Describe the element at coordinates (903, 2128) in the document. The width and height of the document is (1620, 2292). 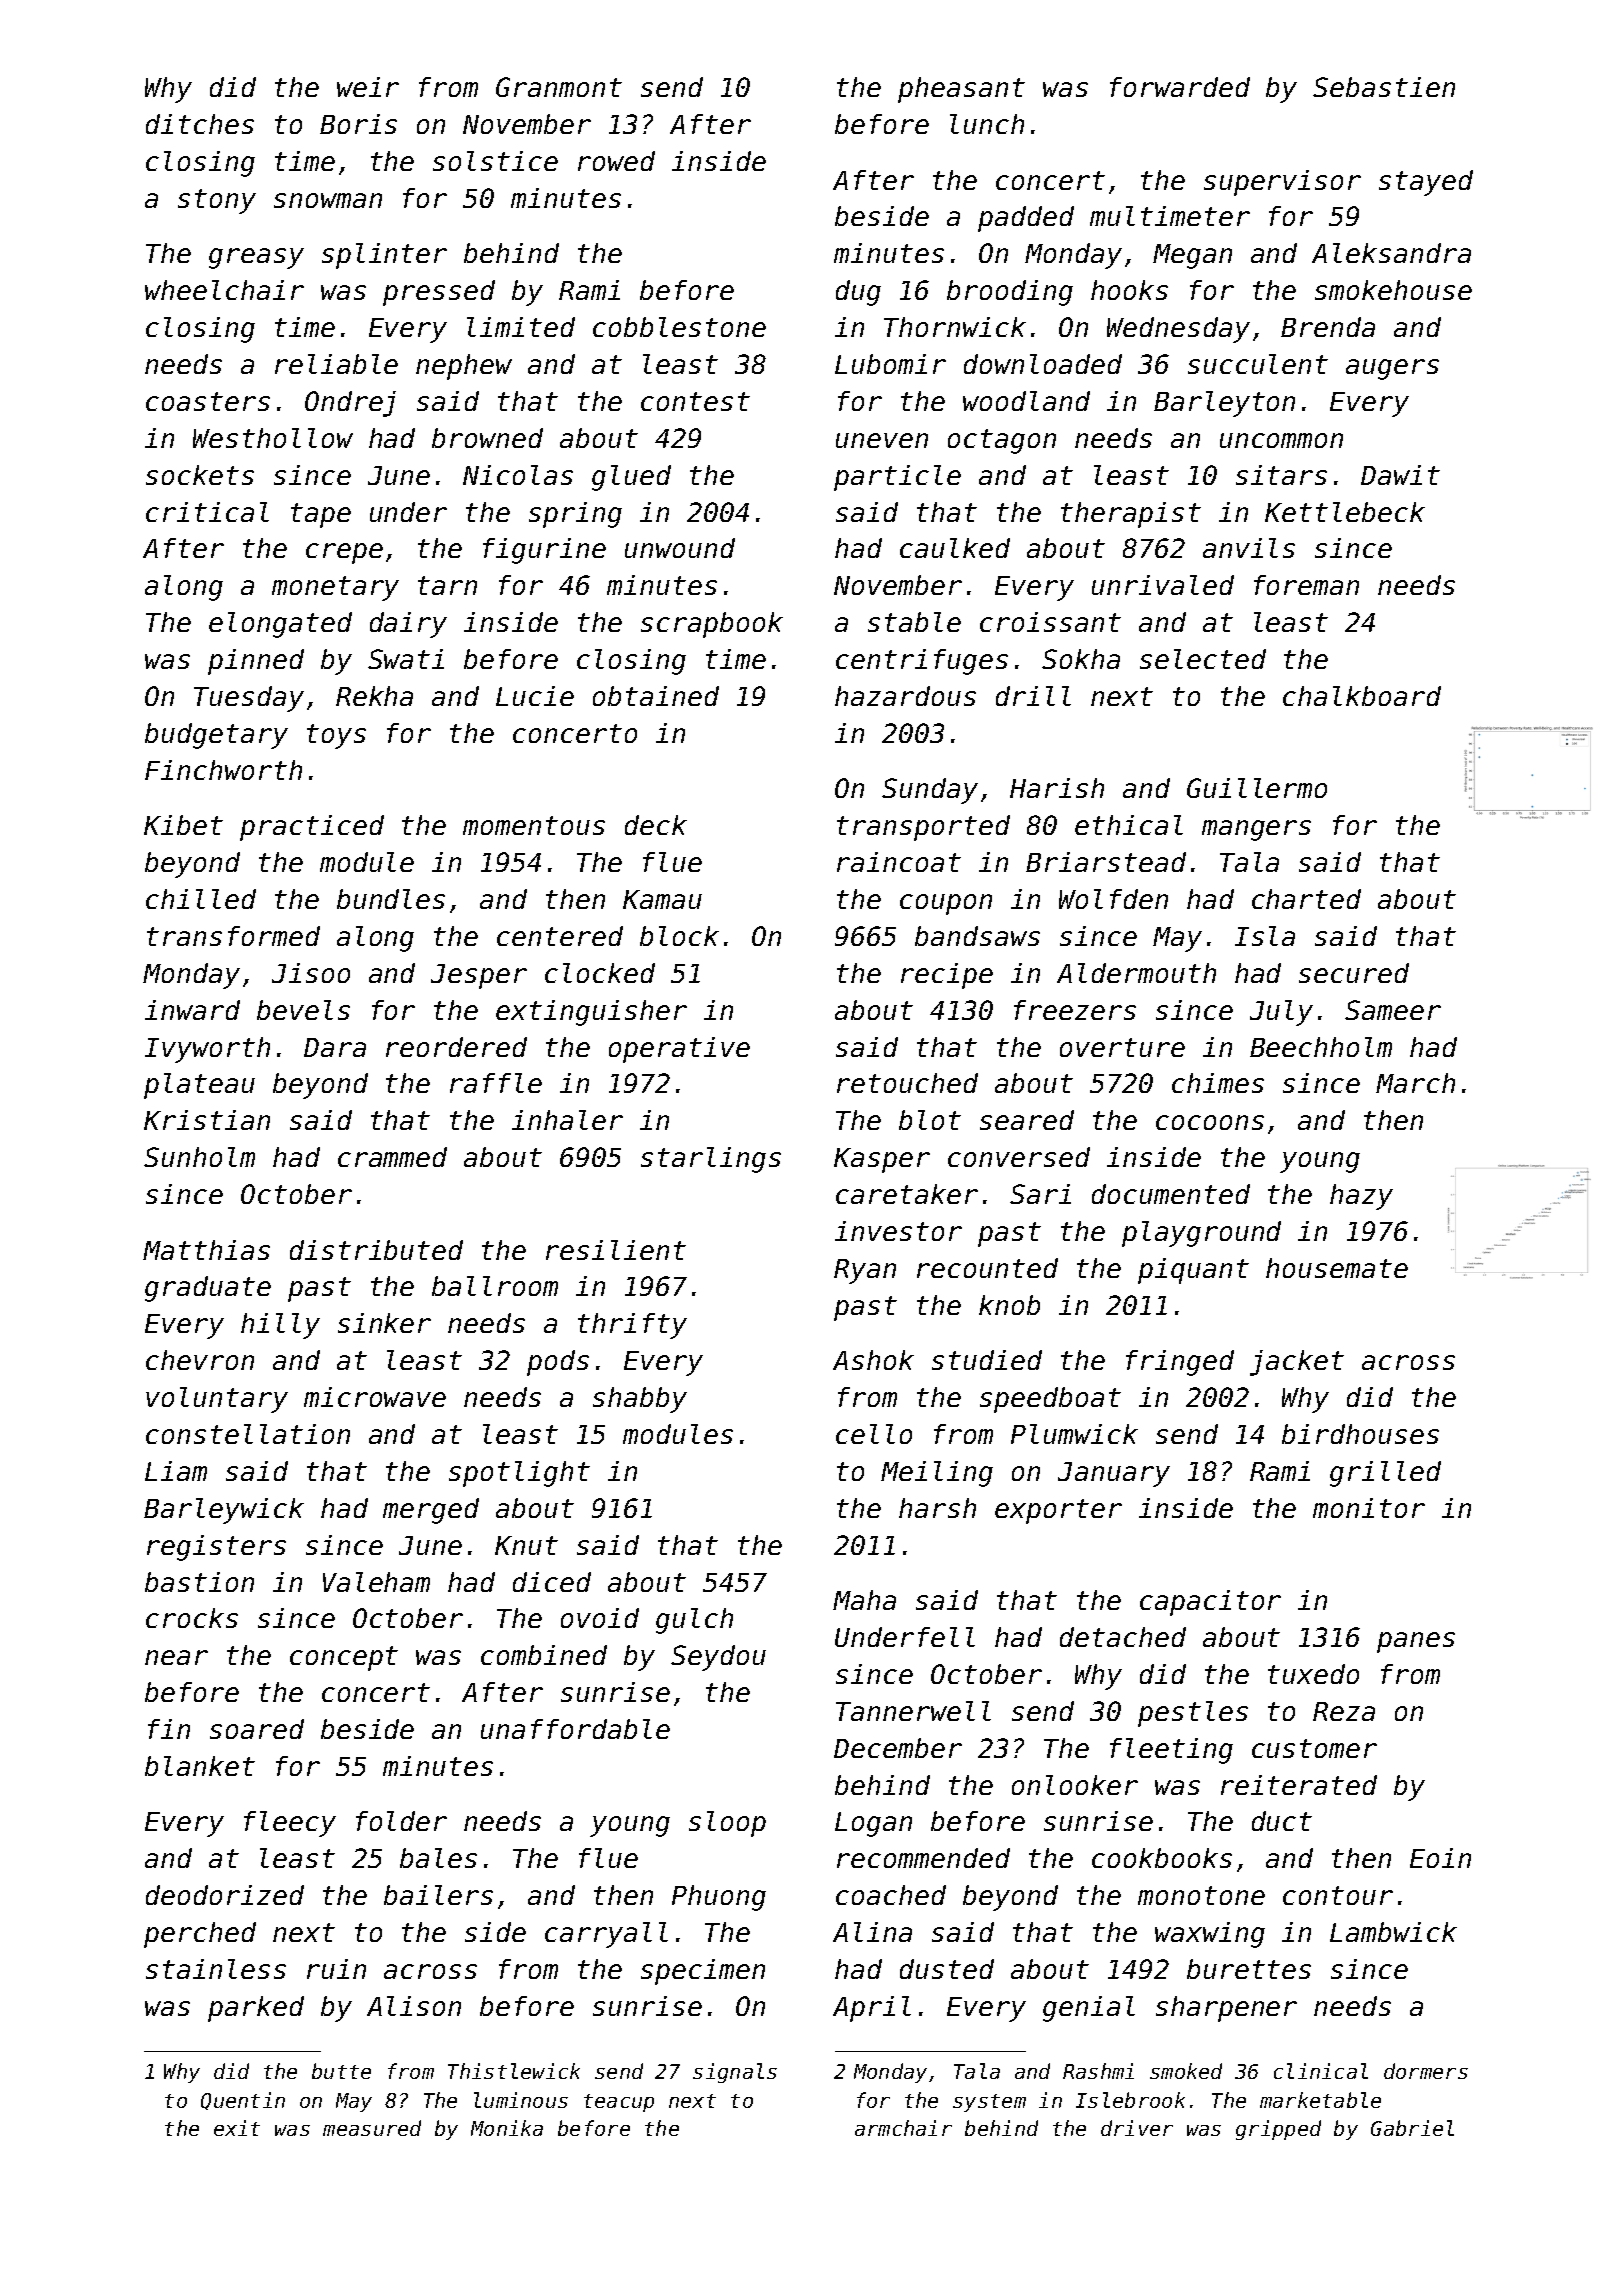
I see `armchair` at that location.
